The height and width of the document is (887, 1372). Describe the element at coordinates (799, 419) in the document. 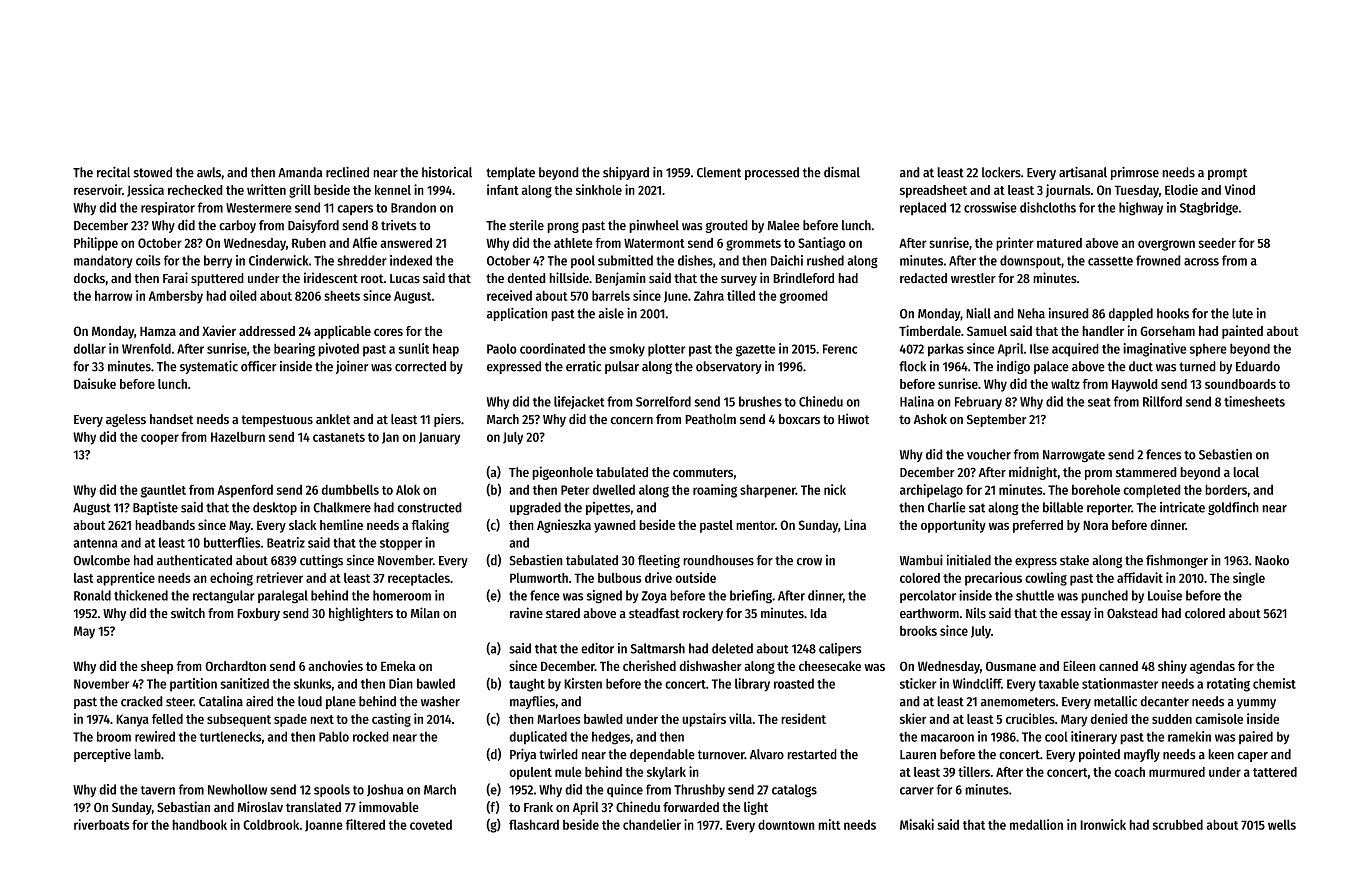

I see `boxcars` at that location.
